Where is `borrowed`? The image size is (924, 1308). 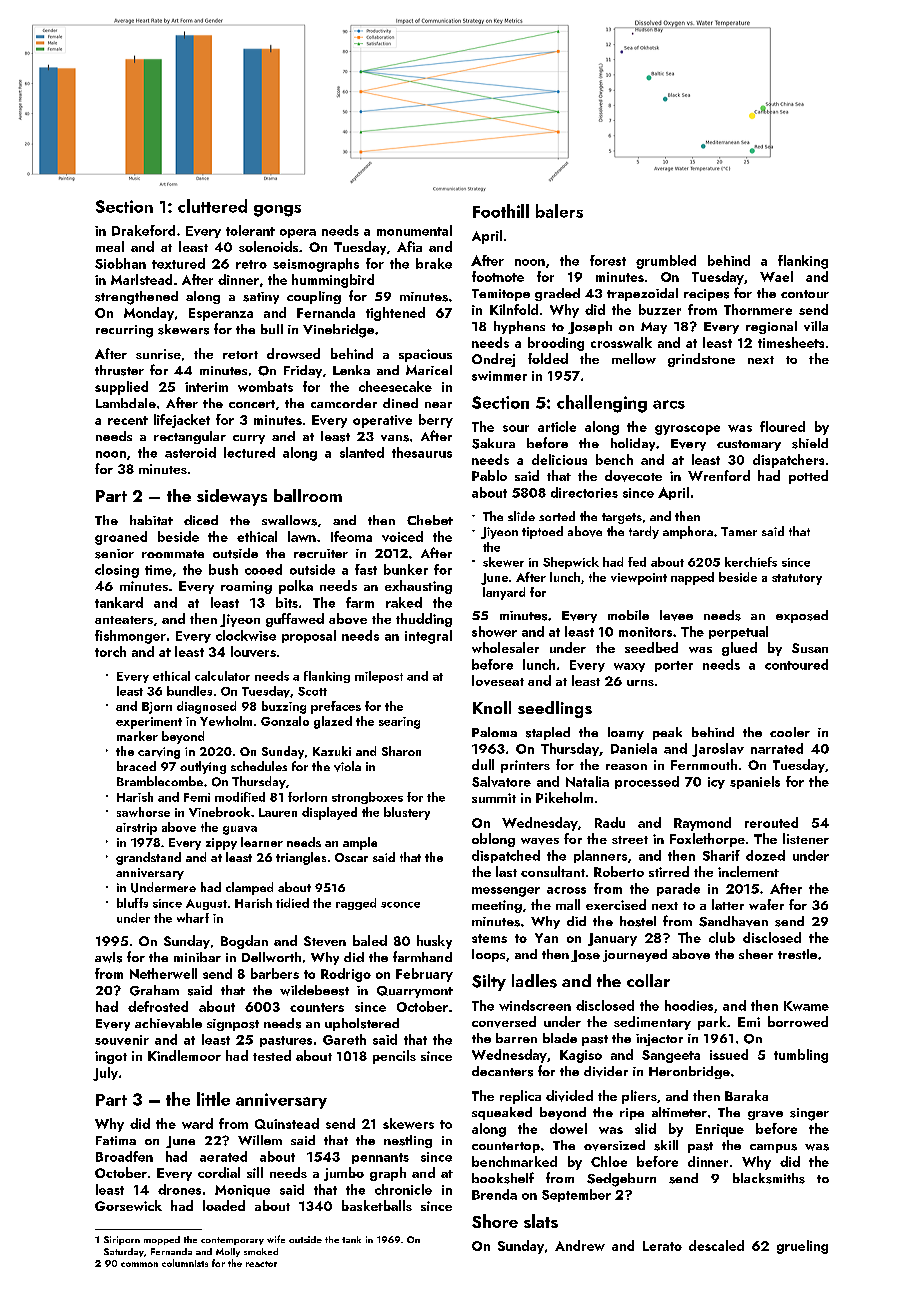 borrowed is located at coordinates (798, 1021).
